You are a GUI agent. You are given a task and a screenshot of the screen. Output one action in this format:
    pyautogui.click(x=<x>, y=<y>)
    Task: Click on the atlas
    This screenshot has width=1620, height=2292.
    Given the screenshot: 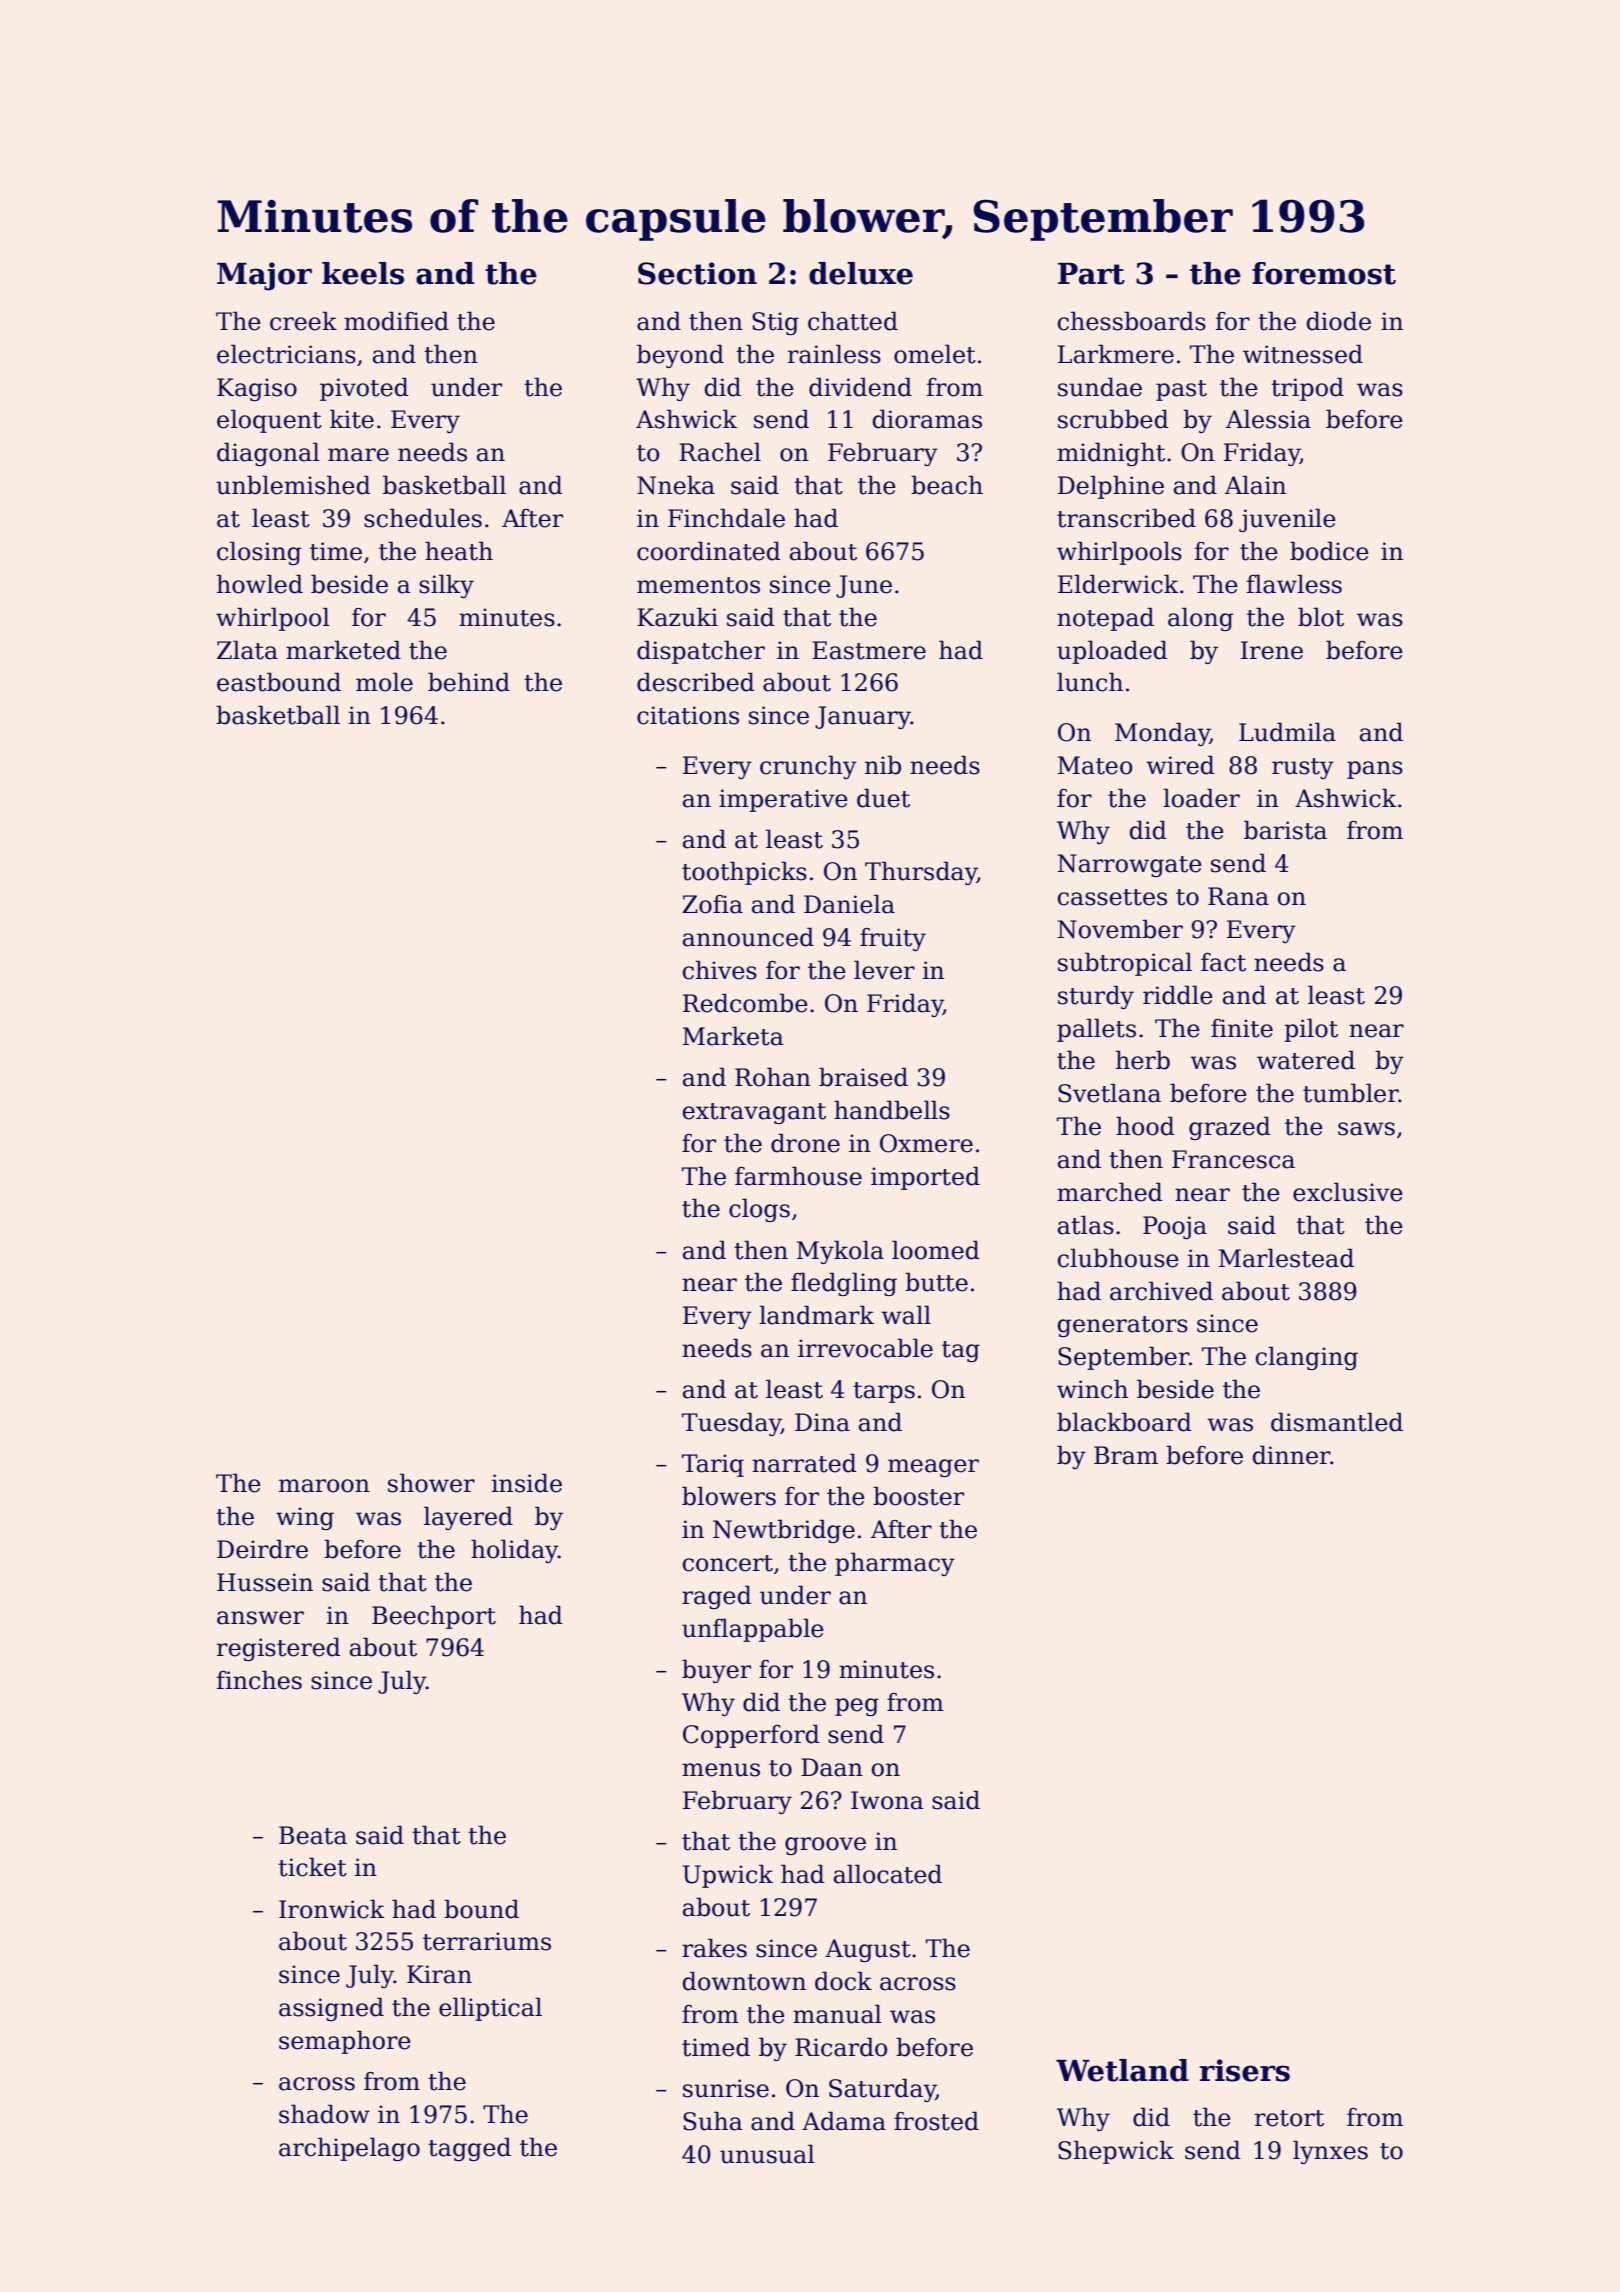 What is the action you would take?
    pyautogui.click(x=1086, y=1225)
